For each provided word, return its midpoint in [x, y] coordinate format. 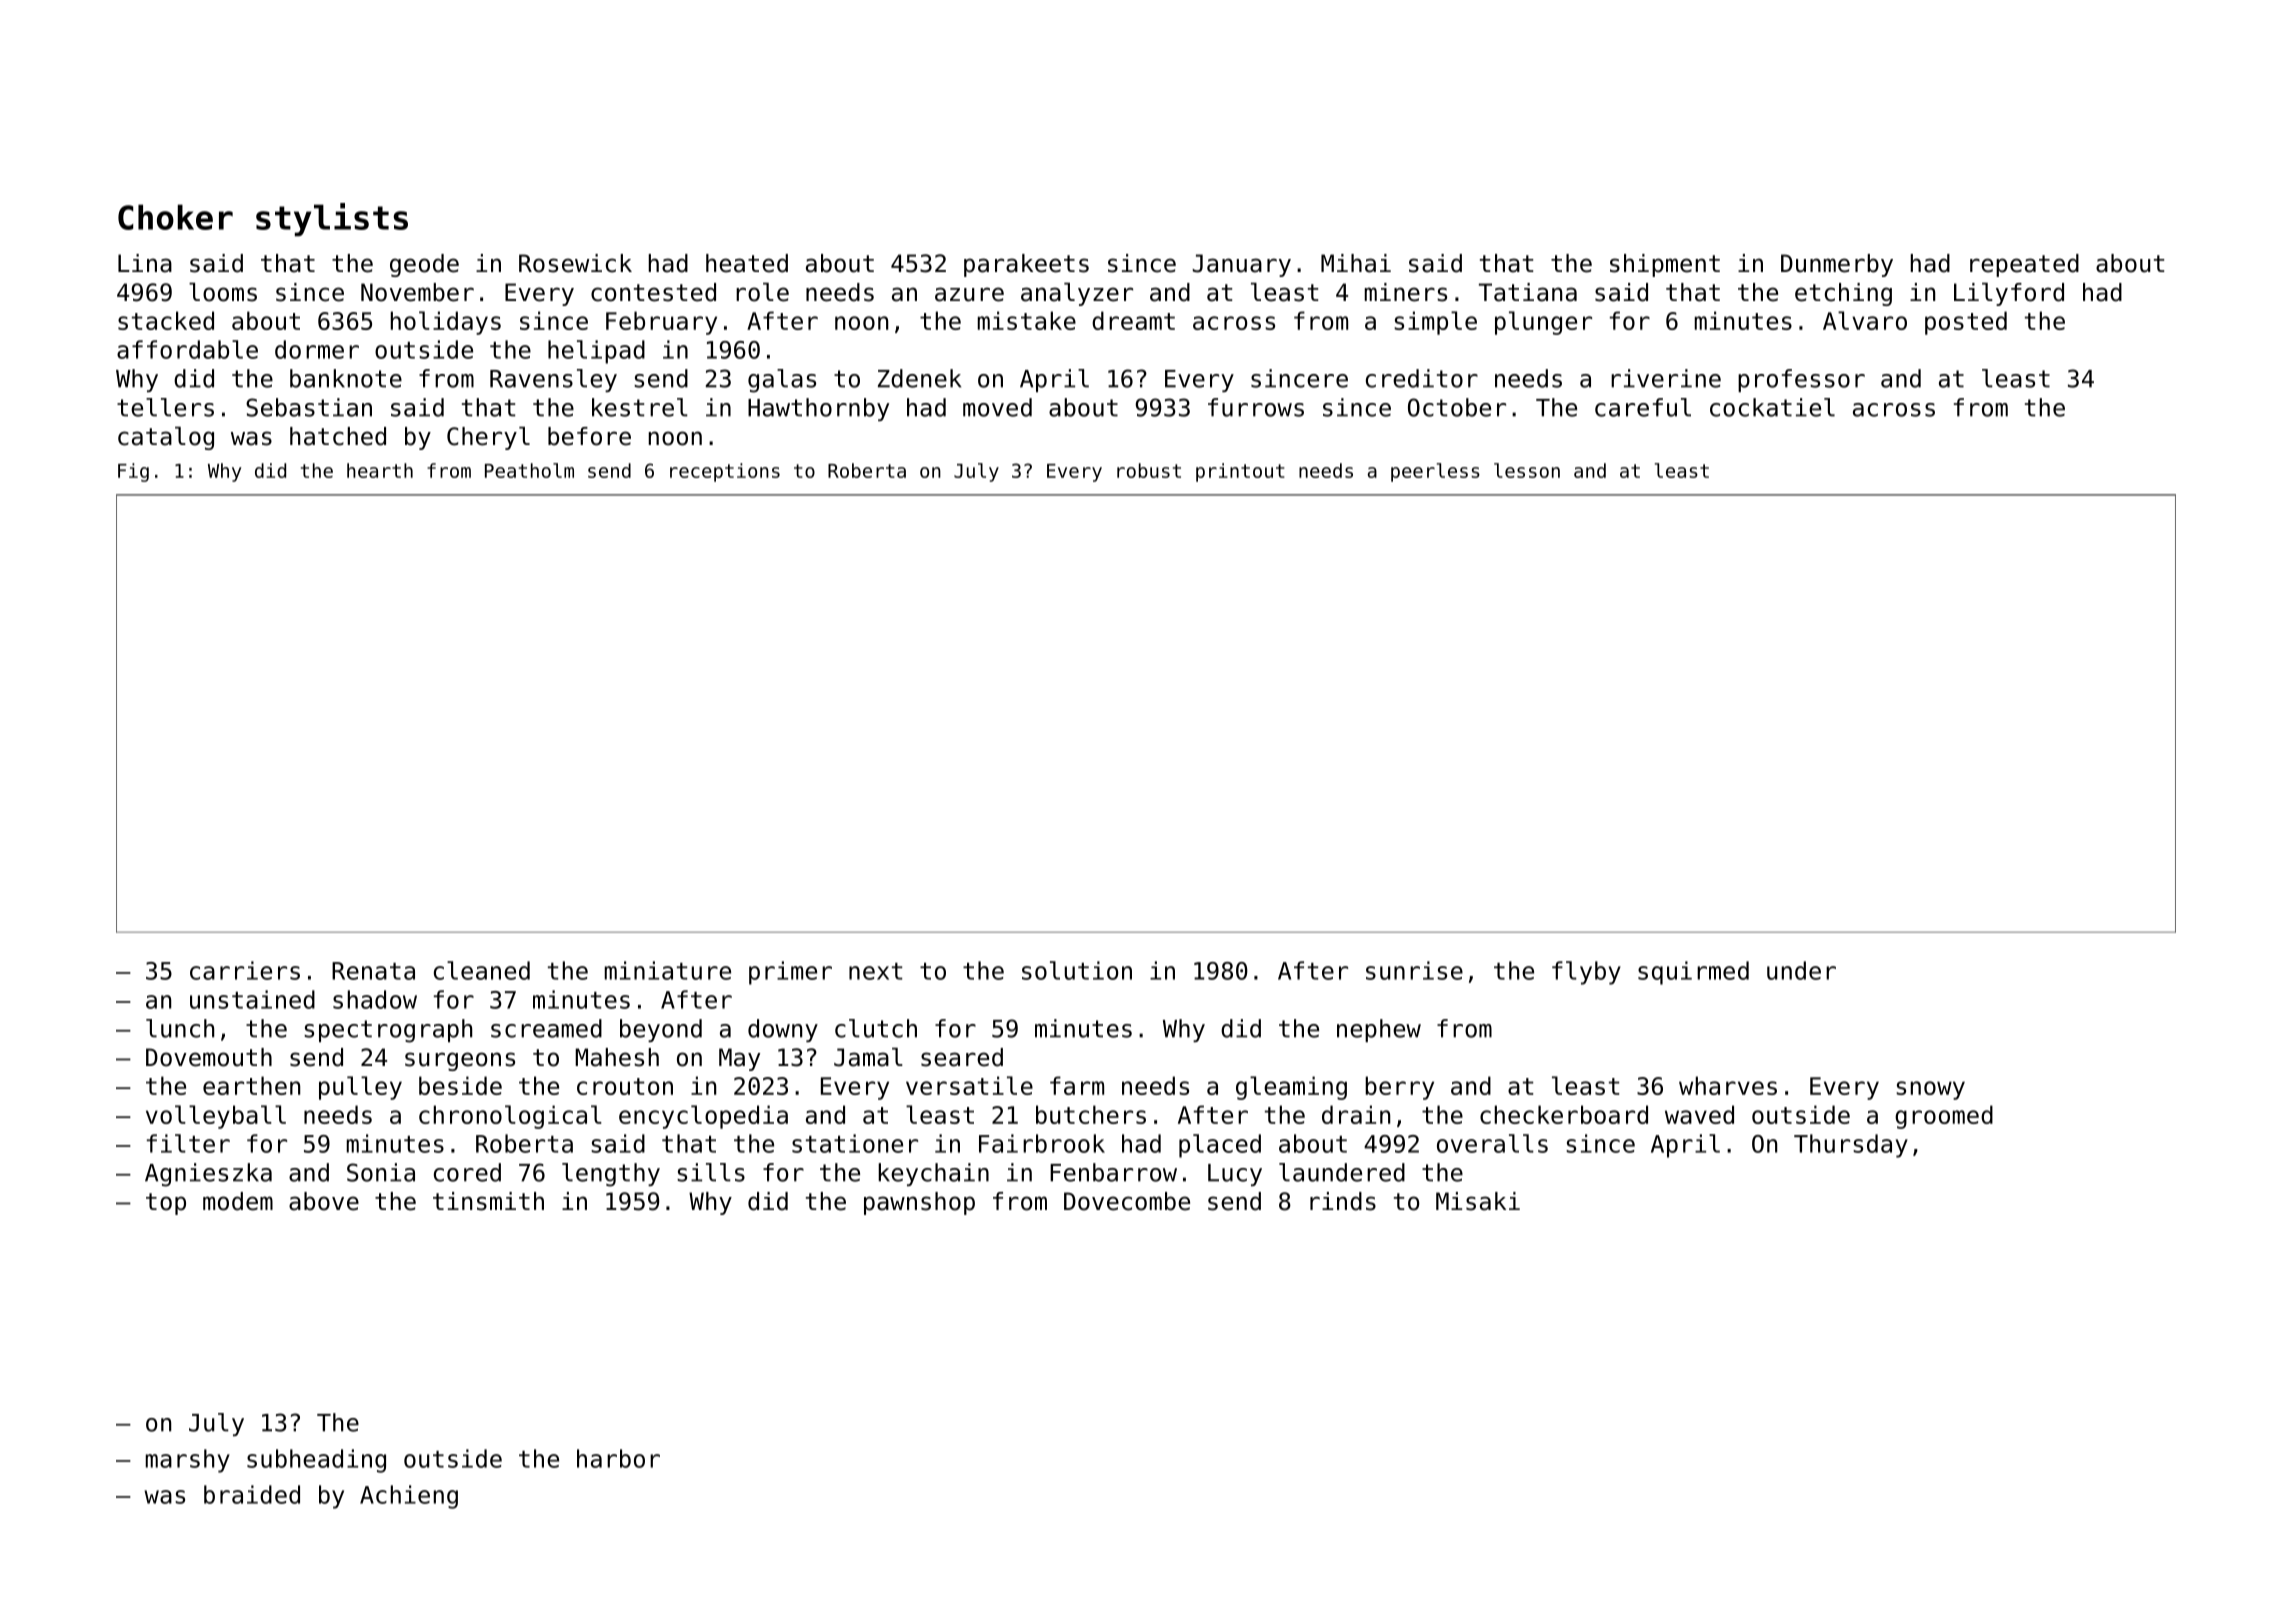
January [1242, 265]
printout [1240, 472]
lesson [1527, 470]
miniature [668, 970]
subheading [316, 1461]
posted [1966, 323]
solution [1077, 970]
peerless [1435, 472]
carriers [245, 970]
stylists [332, 220]
